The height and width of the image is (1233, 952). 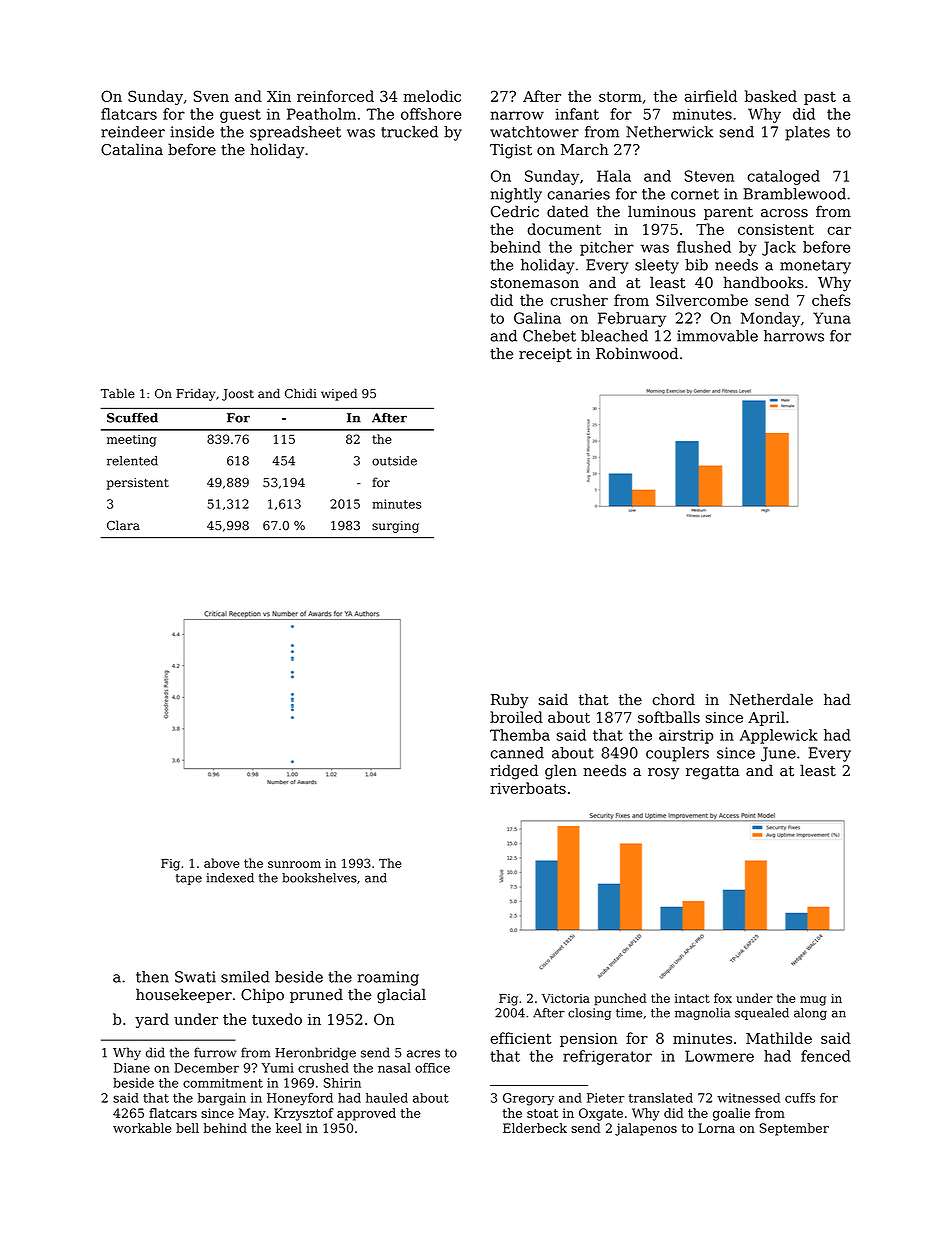 I want to click on surging, so click(x=395, y=527).
